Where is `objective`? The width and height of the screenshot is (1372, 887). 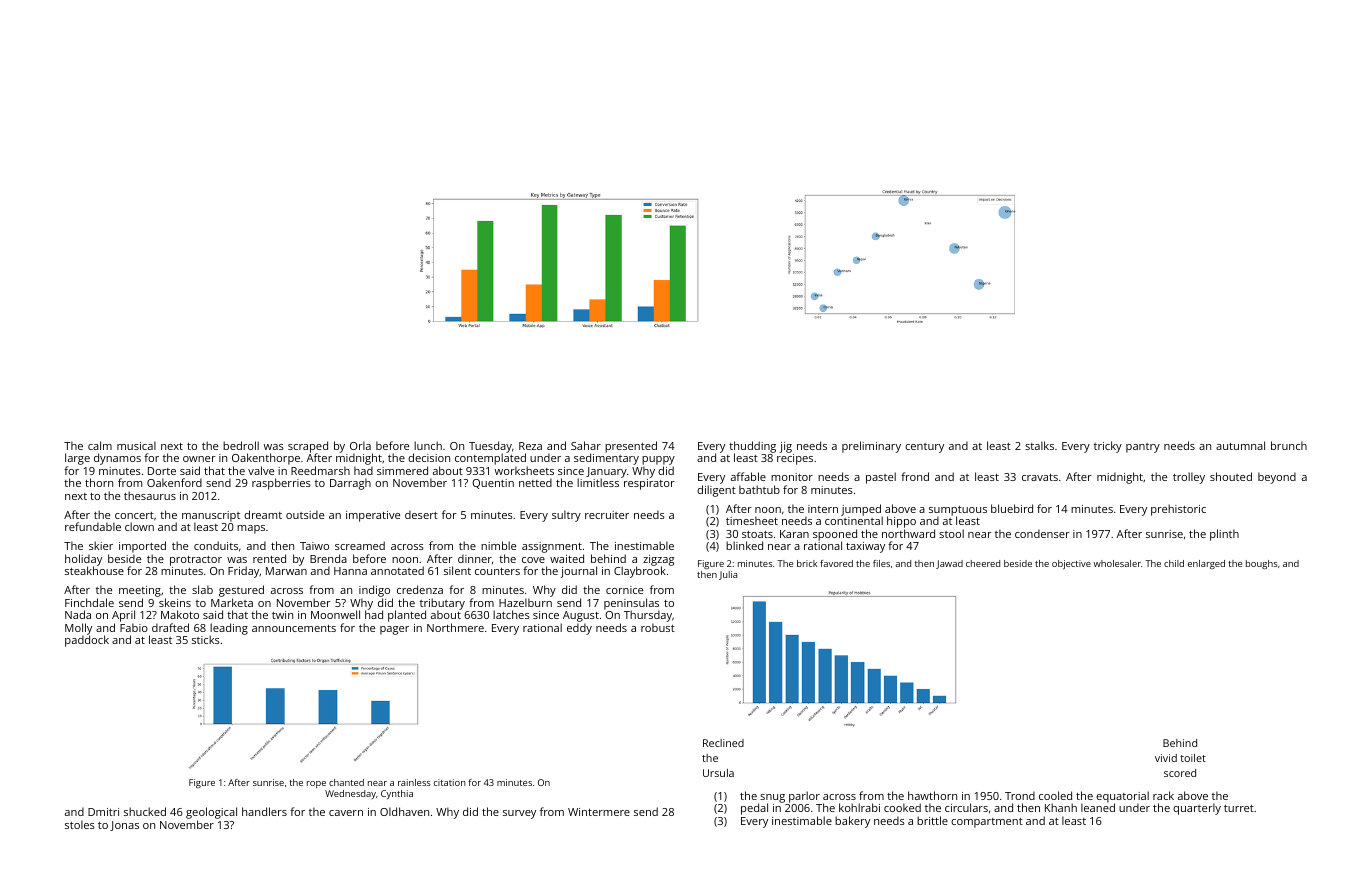 objective is located at coordinates (1071, 564).
